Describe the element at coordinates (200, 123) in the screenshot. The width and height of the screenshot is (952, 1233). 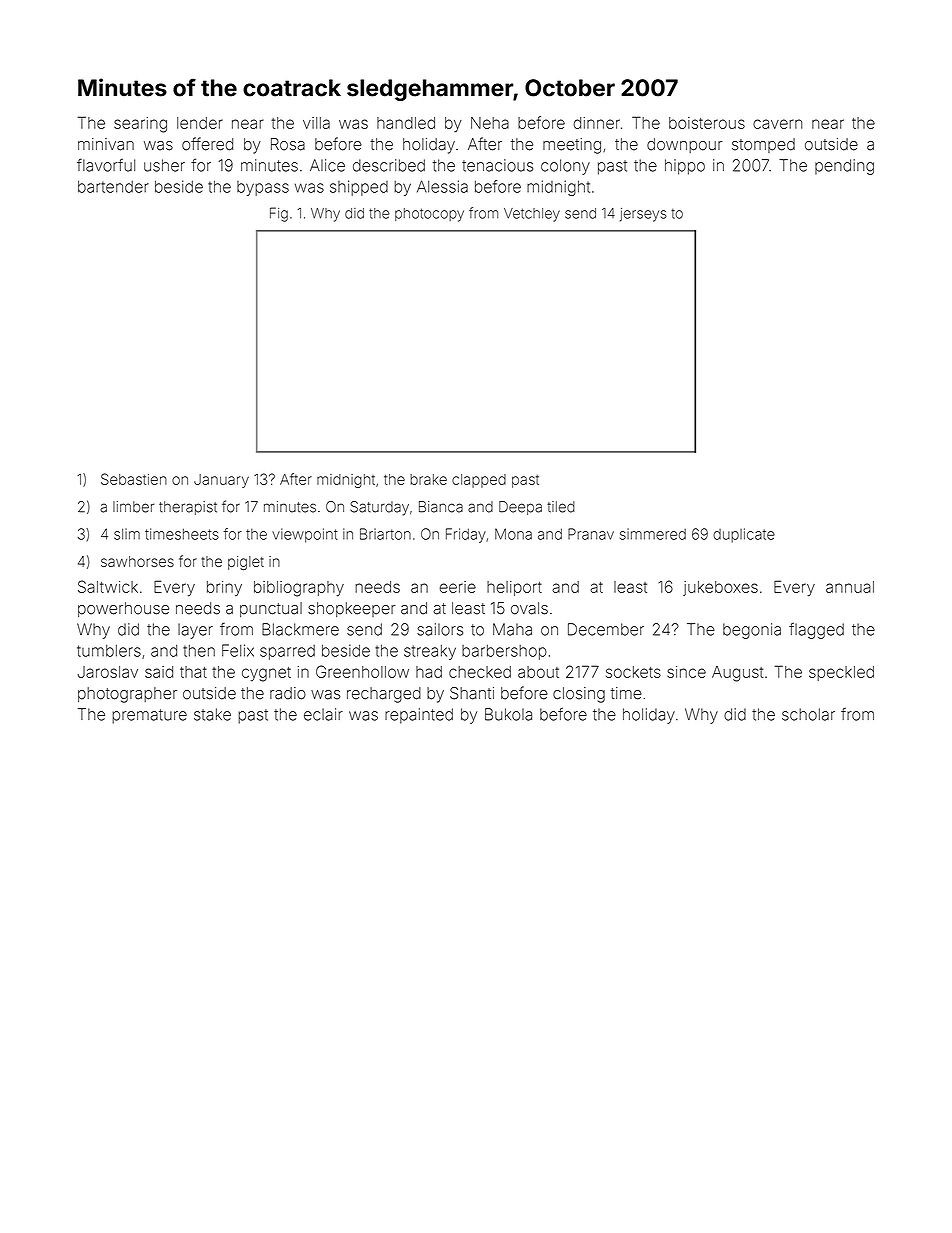
I see `lender` at that location.
